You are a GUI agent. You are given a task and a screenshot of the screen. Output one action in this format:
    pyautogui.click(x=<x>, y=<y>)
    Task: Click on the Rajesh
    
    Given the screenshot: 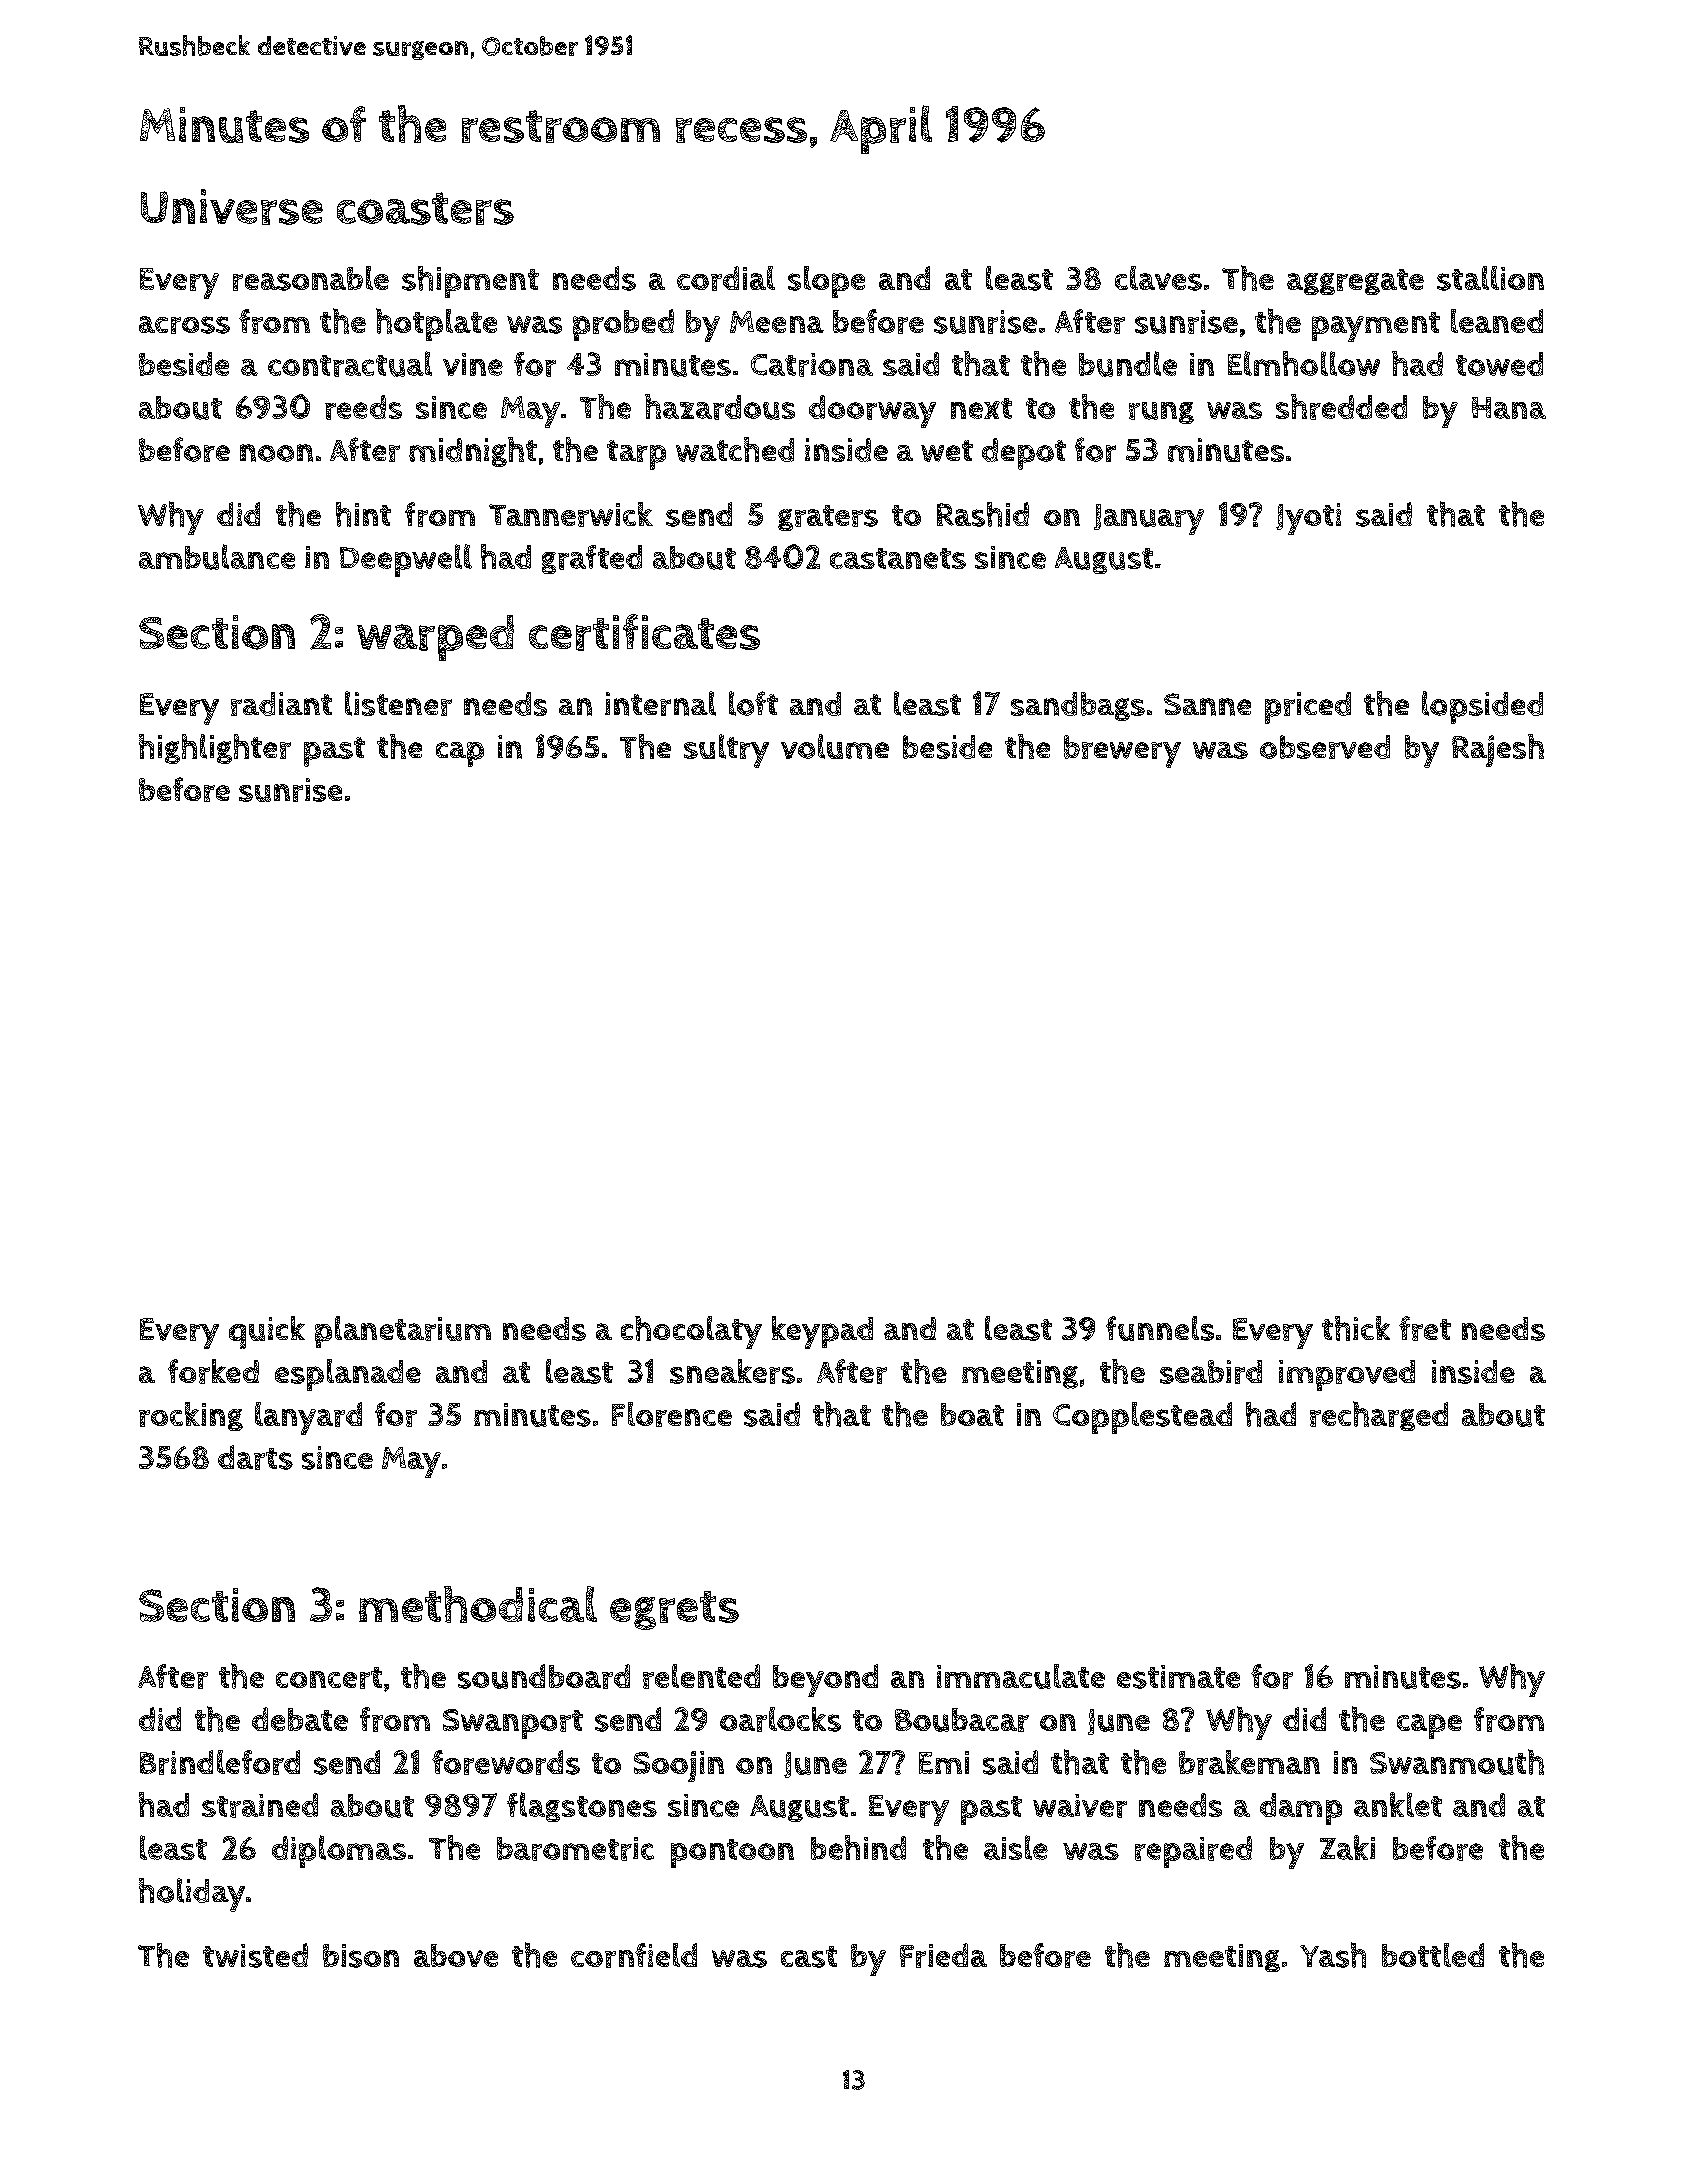 What is the action you would take?
    pyautogui.click(x=1498, y=750)
